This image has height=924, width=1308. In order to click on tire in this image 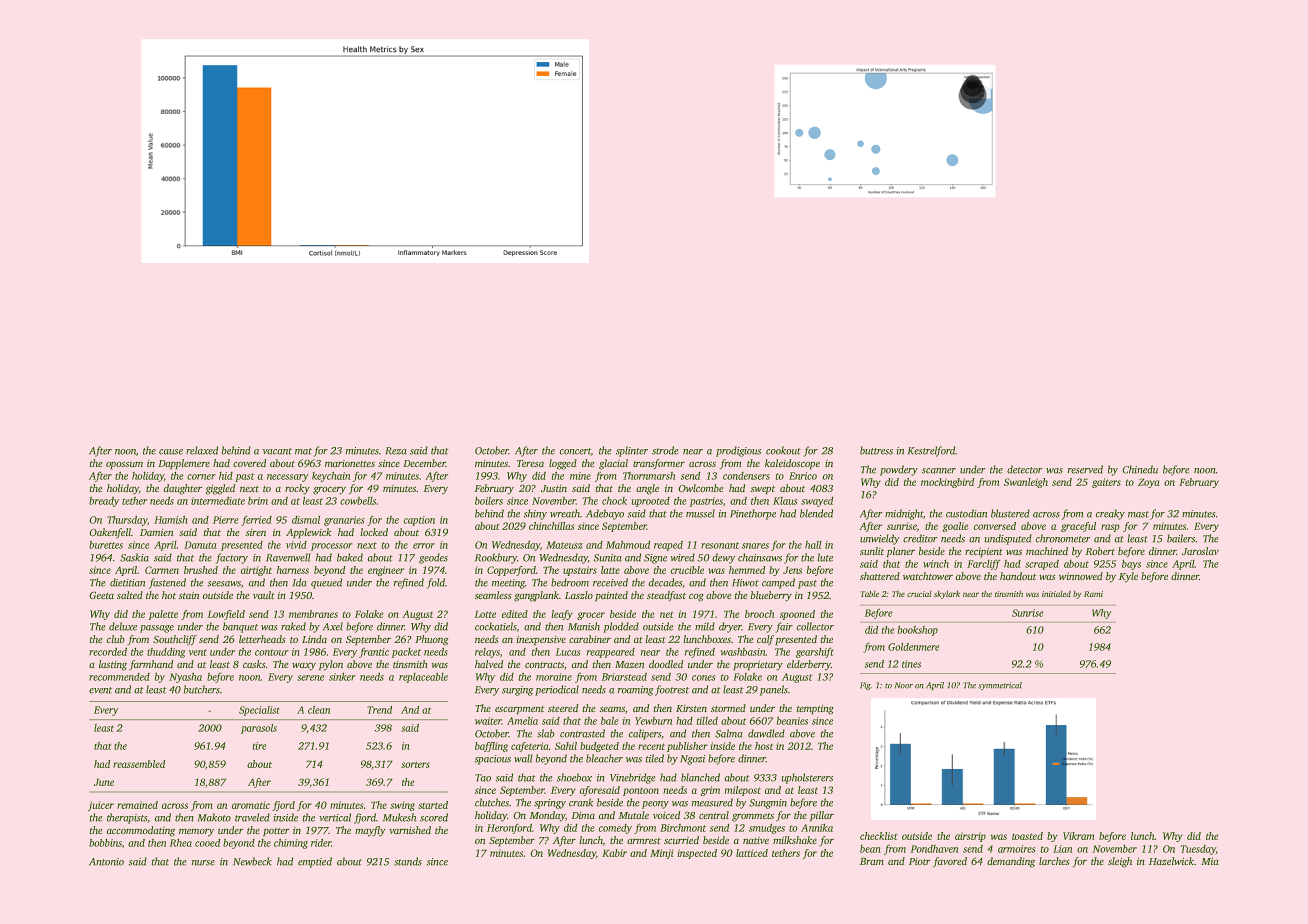, I will do `click(259, 746)`.
